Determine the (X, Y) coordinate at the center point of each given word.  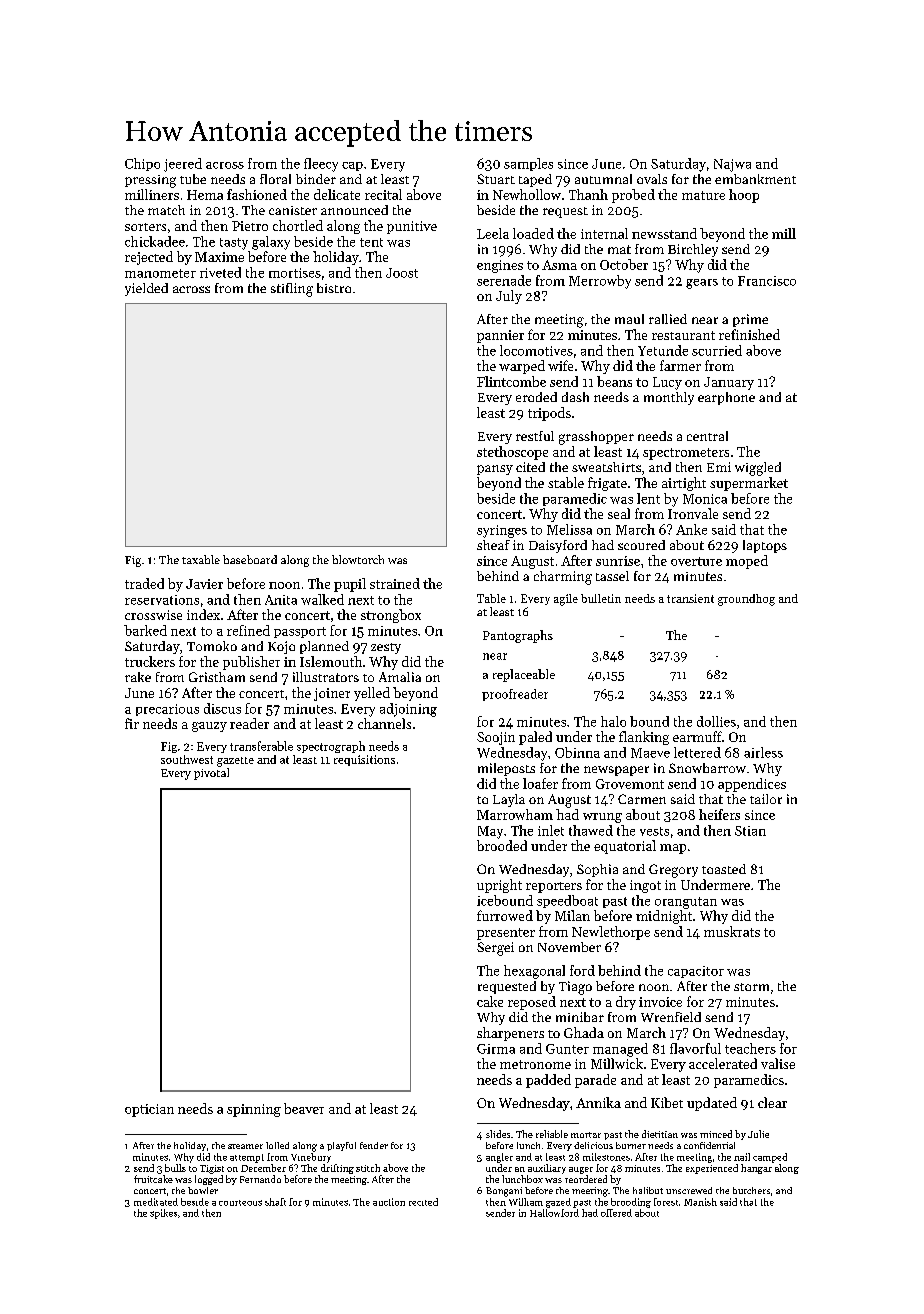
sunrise (618, 561)
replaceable (524, 675)
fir (132, 723)
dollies (716, 721)
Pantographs (518, 636)
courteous (240, 1203)
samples (528, 164)
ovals (652, 179)
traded (144, 583)
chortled (298, 225)
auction (389, 1202)
